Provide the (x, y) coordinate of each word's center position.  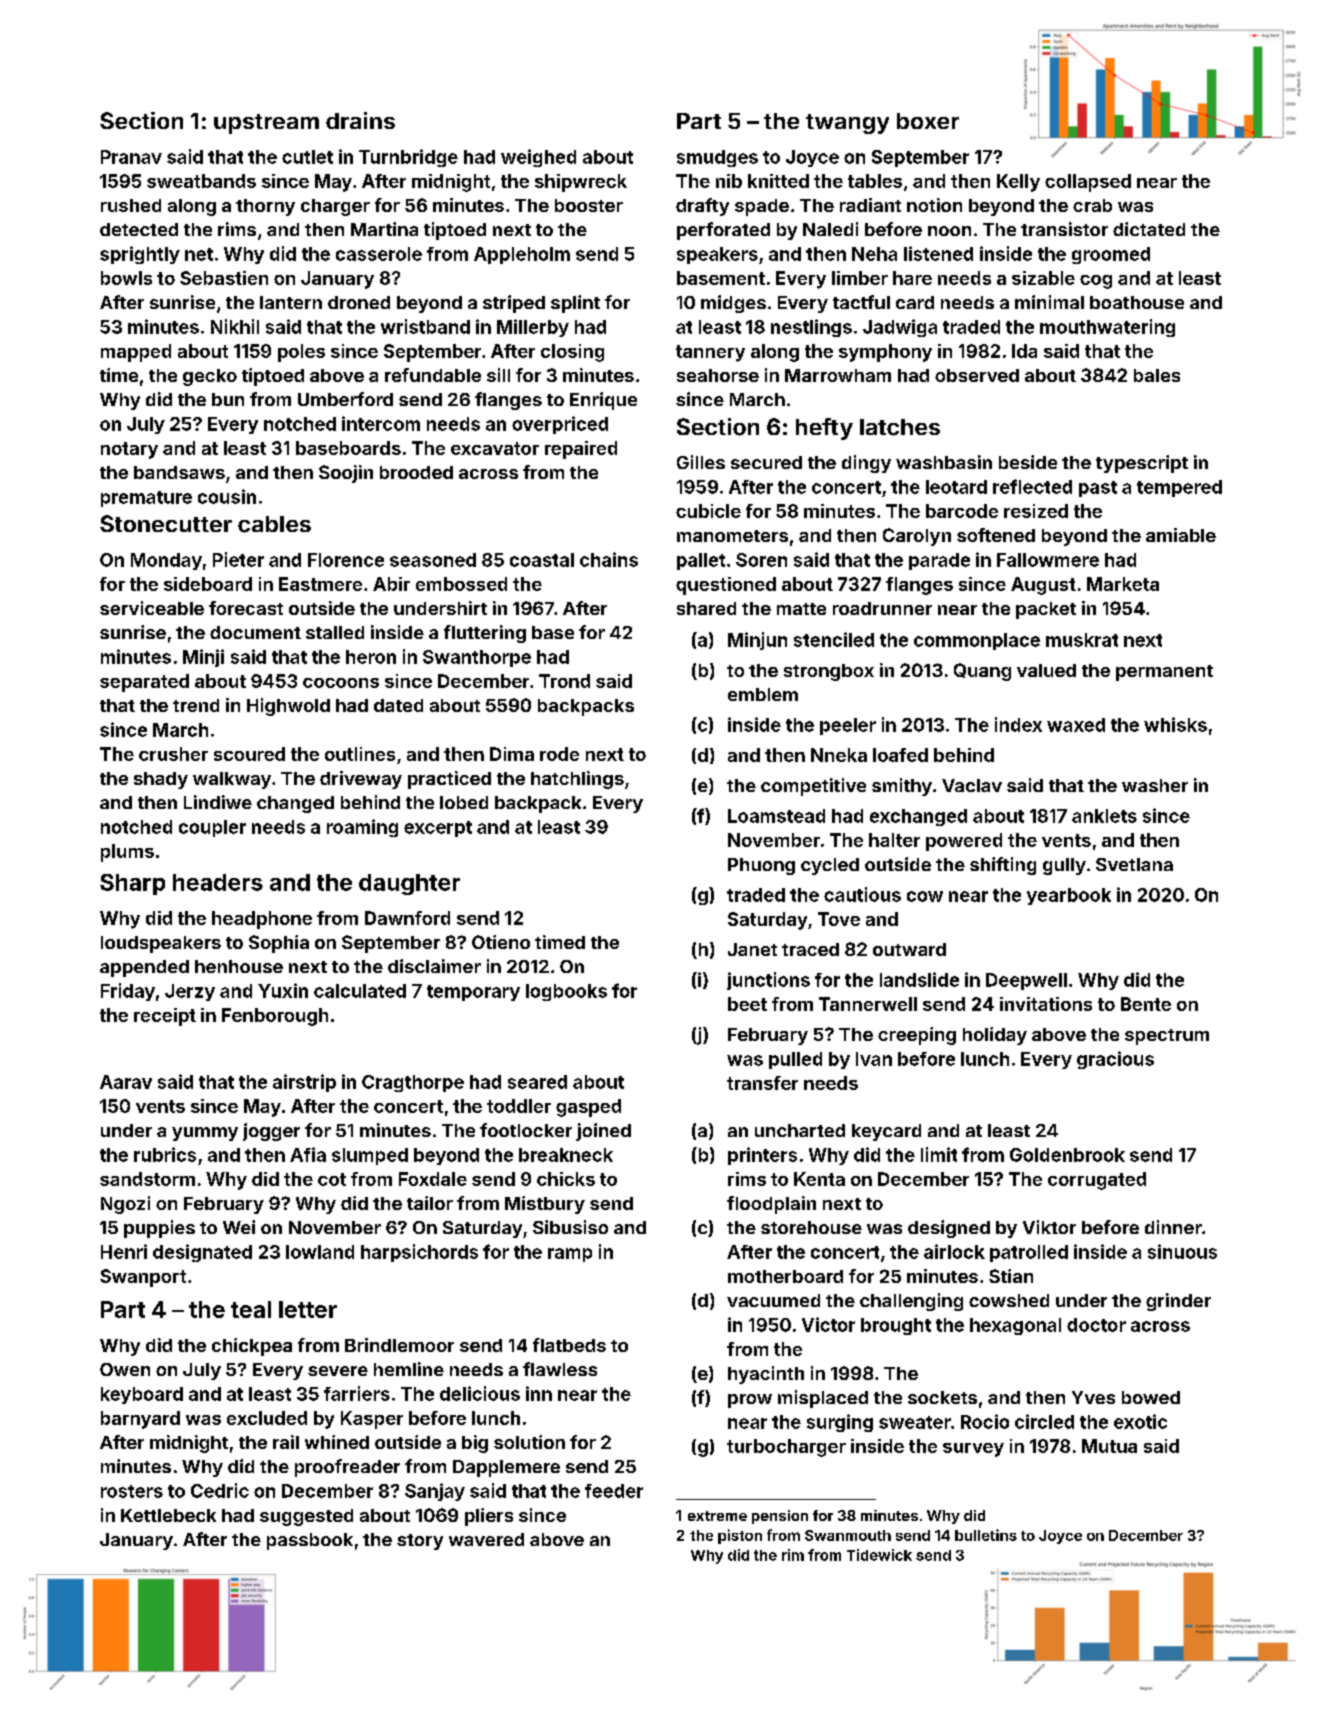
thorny (265, 207)
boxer (928, 121)
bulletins (986, 1535)
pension (780, 1517)
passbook (310, 1541)
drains (360, 120)
